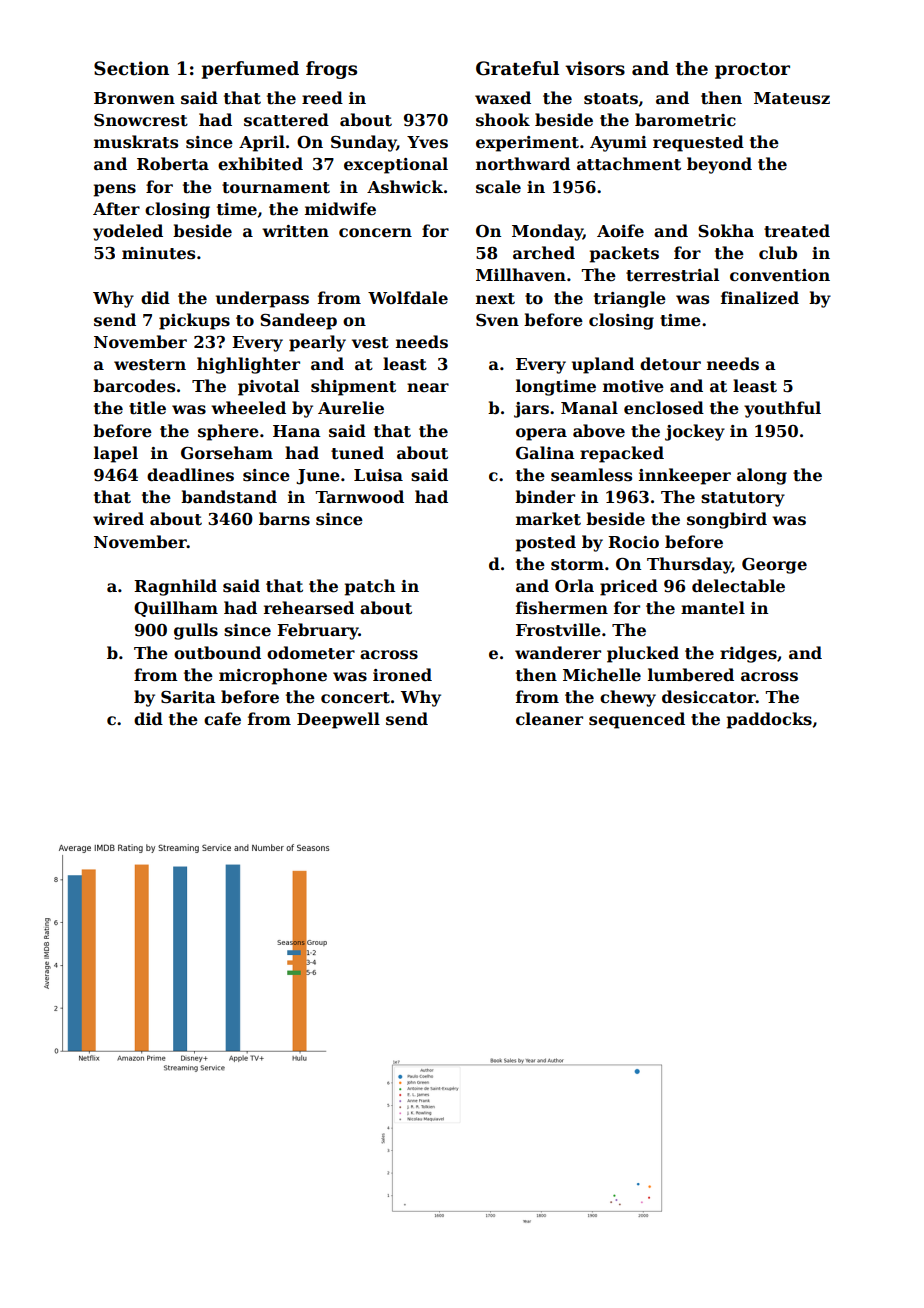  I want to click on microphone, so click(273, 676).
